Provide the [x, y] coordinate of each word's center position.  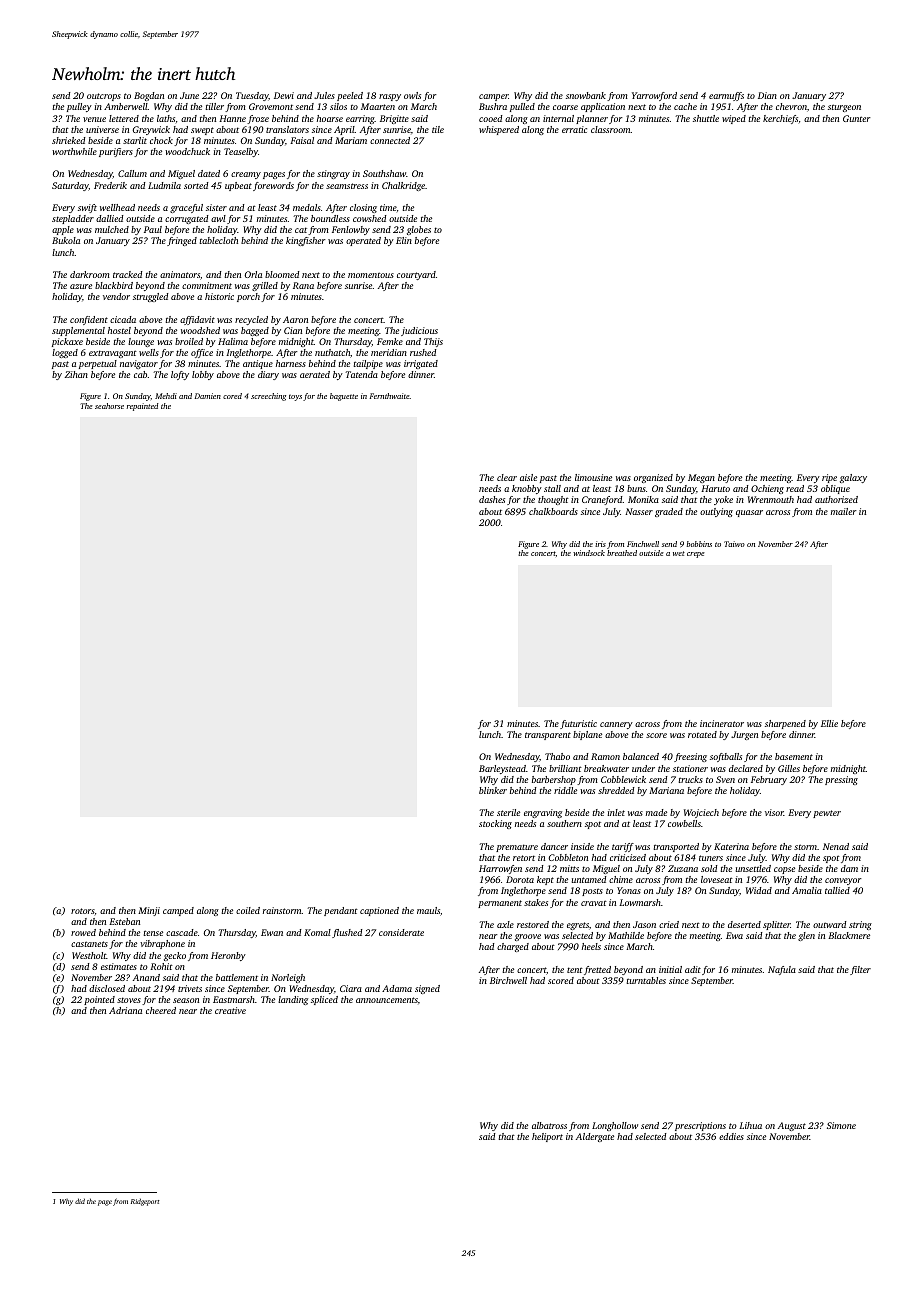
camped [178, 911]
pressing [841, 780]
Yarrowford [654, 96]
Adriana [125, 1010]
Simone [841, 1125]
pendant [341, 911]
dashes [492, 499]
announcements [387, 1000]
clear [507, 477]
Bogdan [149, 96]
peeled [350, 96]
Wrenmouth [771, 499]
